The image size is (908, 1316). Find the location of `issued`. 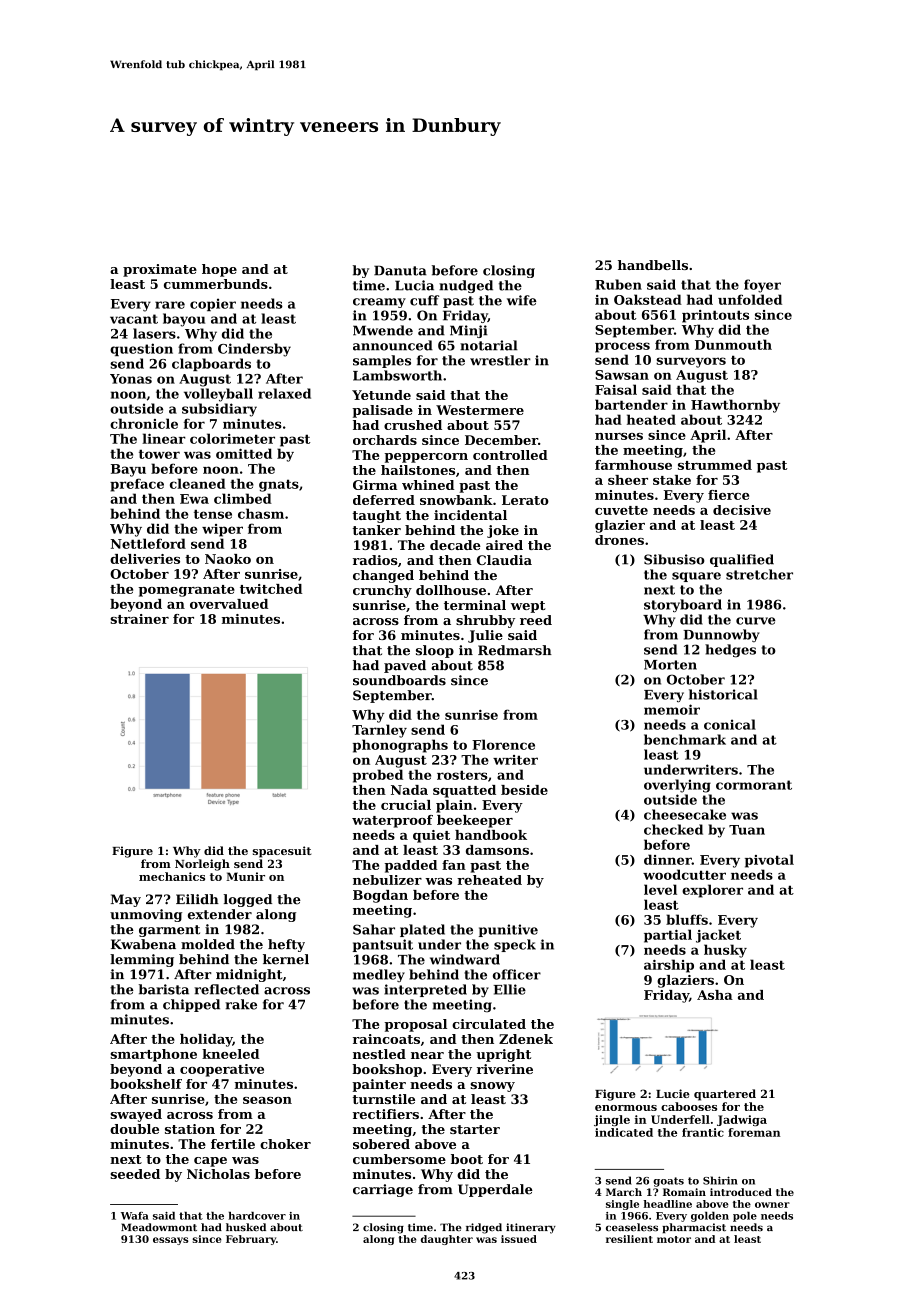

issued is located at coordinates (519, 1239).
